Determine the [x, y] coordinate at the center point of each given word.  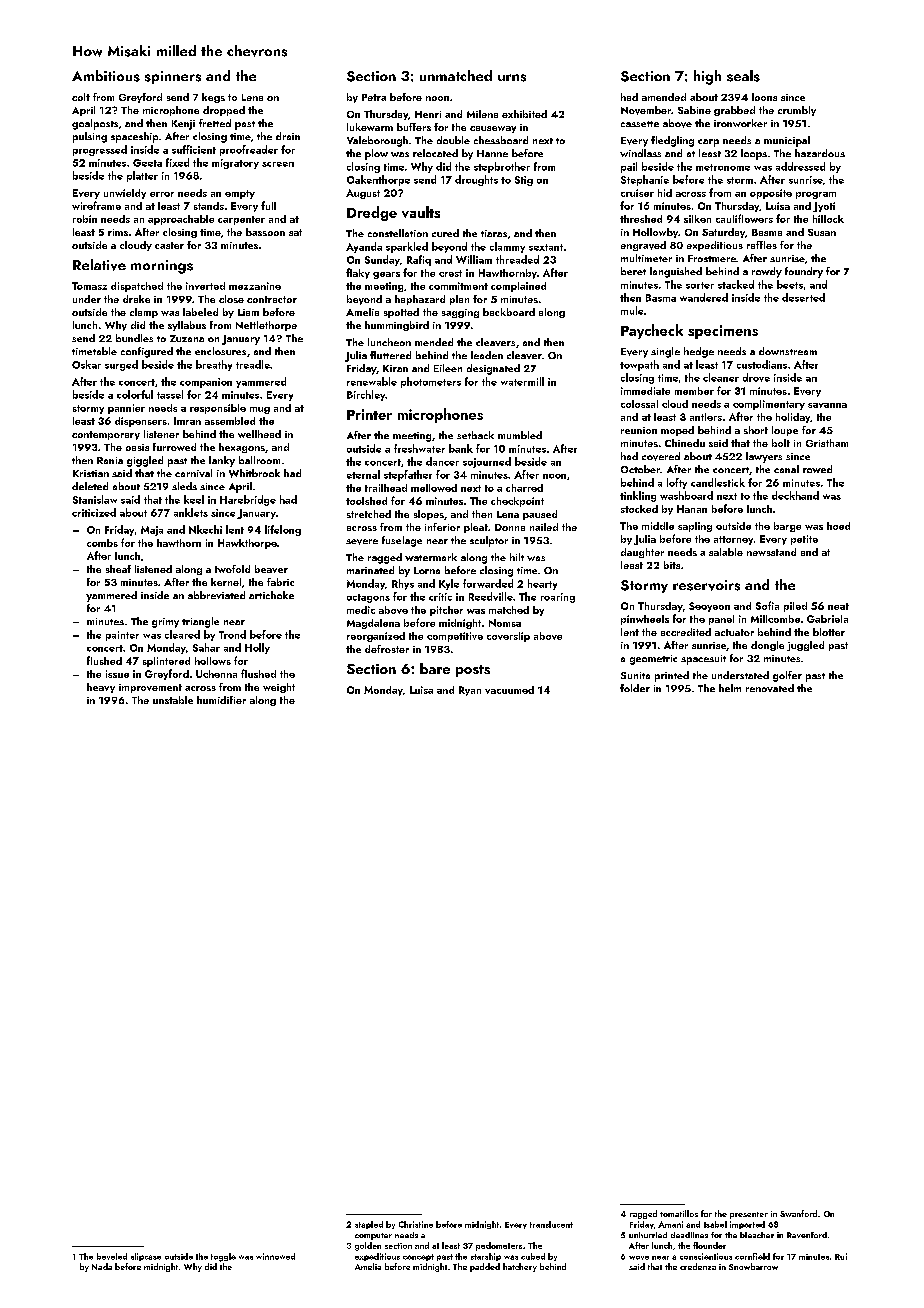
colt [81, 97]
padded [485, 1267]
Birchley [366, 395]
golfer [787, 676]
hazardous [820, 153]
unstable [173, 700]
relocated [435, 153]
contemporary [106, 435]
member [694, 391]
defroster [387, 649]
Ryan [470, 691]
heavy [101, 688]
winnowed [275, 1256]
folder [635, 688]
